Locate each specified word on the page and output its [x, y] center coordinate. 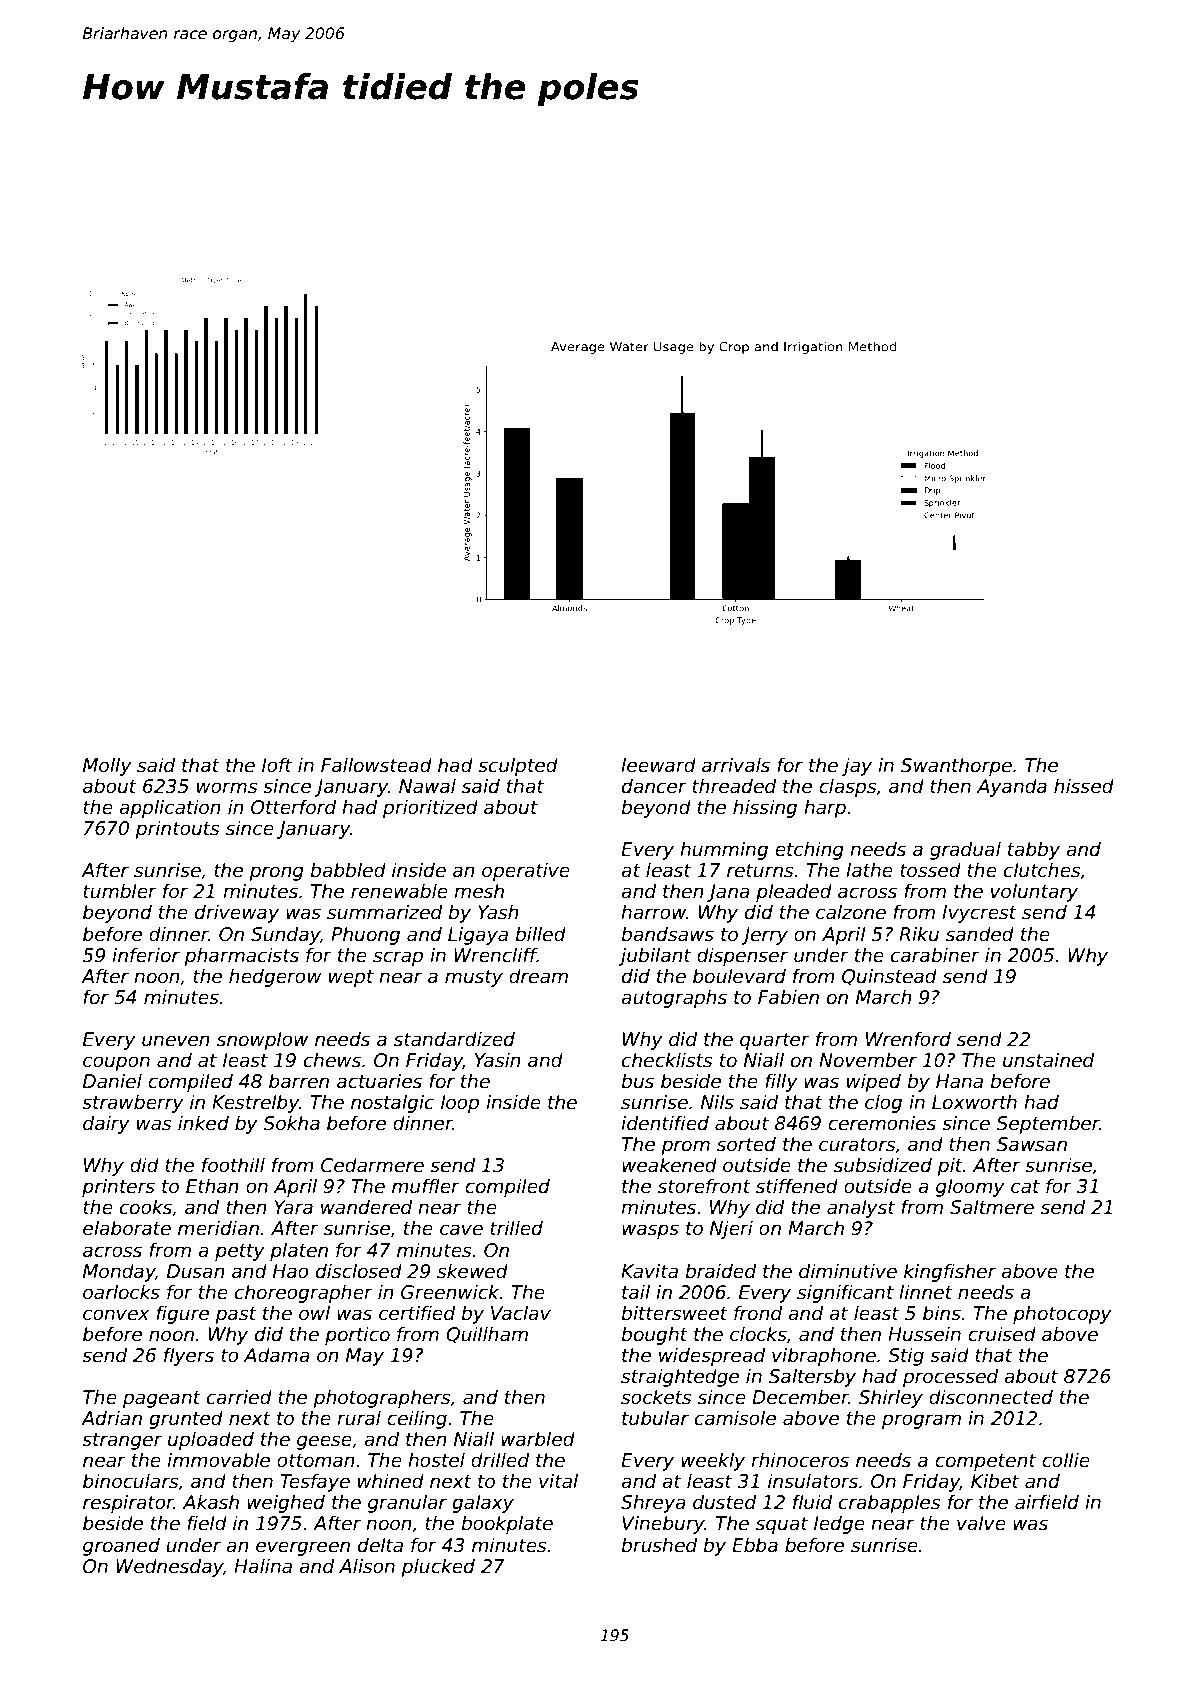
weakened [669, 1165]
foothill [233, 1165]
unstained [1048, 1060]
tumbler [120, 891]
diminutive [848, 1271]
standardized [454, 1039]
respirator [128, 1503]
